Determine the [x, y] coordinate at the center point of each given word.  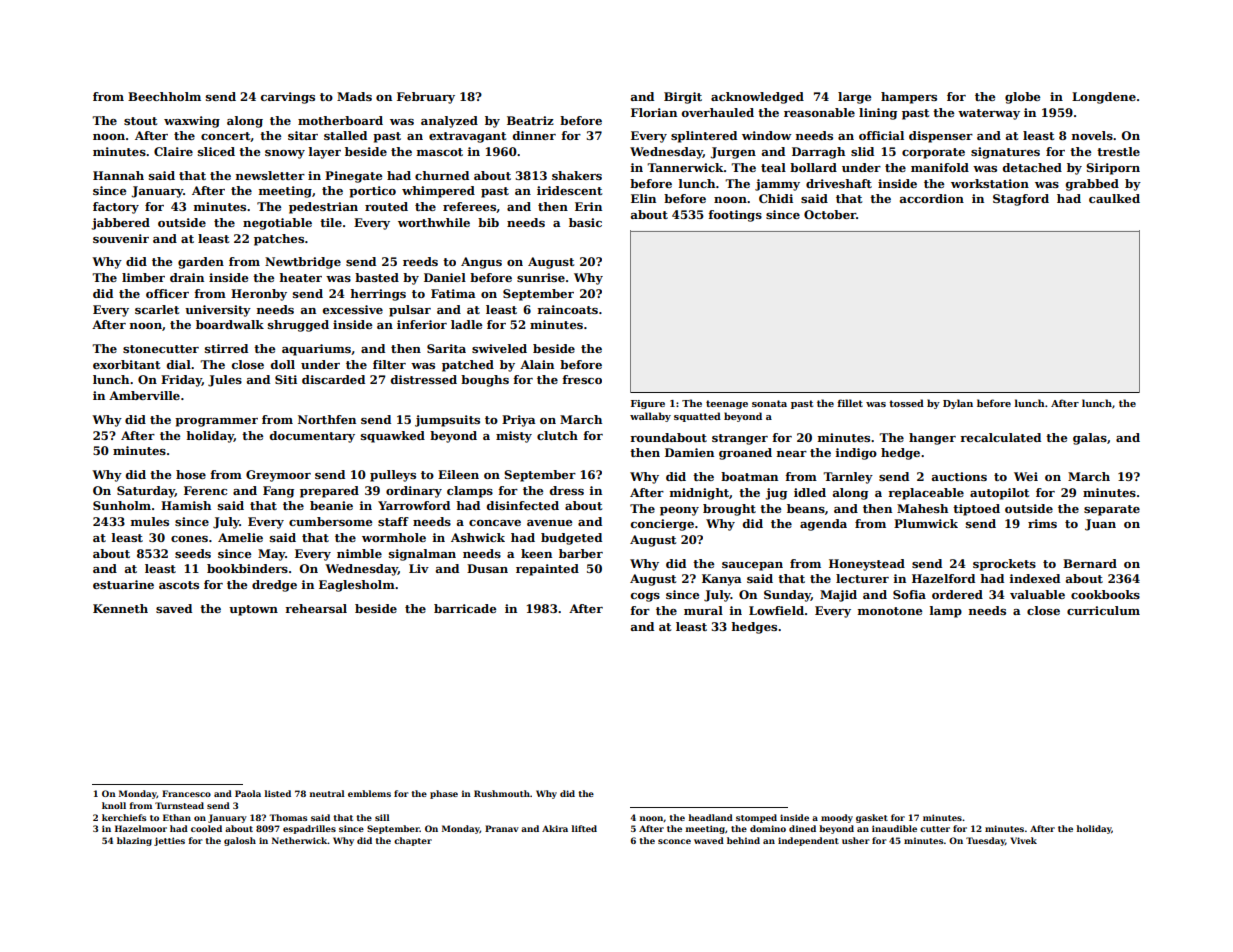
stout [140, 121]
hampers [909, 98]
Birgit [683, 98]
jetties [169, 841]
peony [679, 511]
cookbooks [1105, 594]
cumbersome [330, 521]
